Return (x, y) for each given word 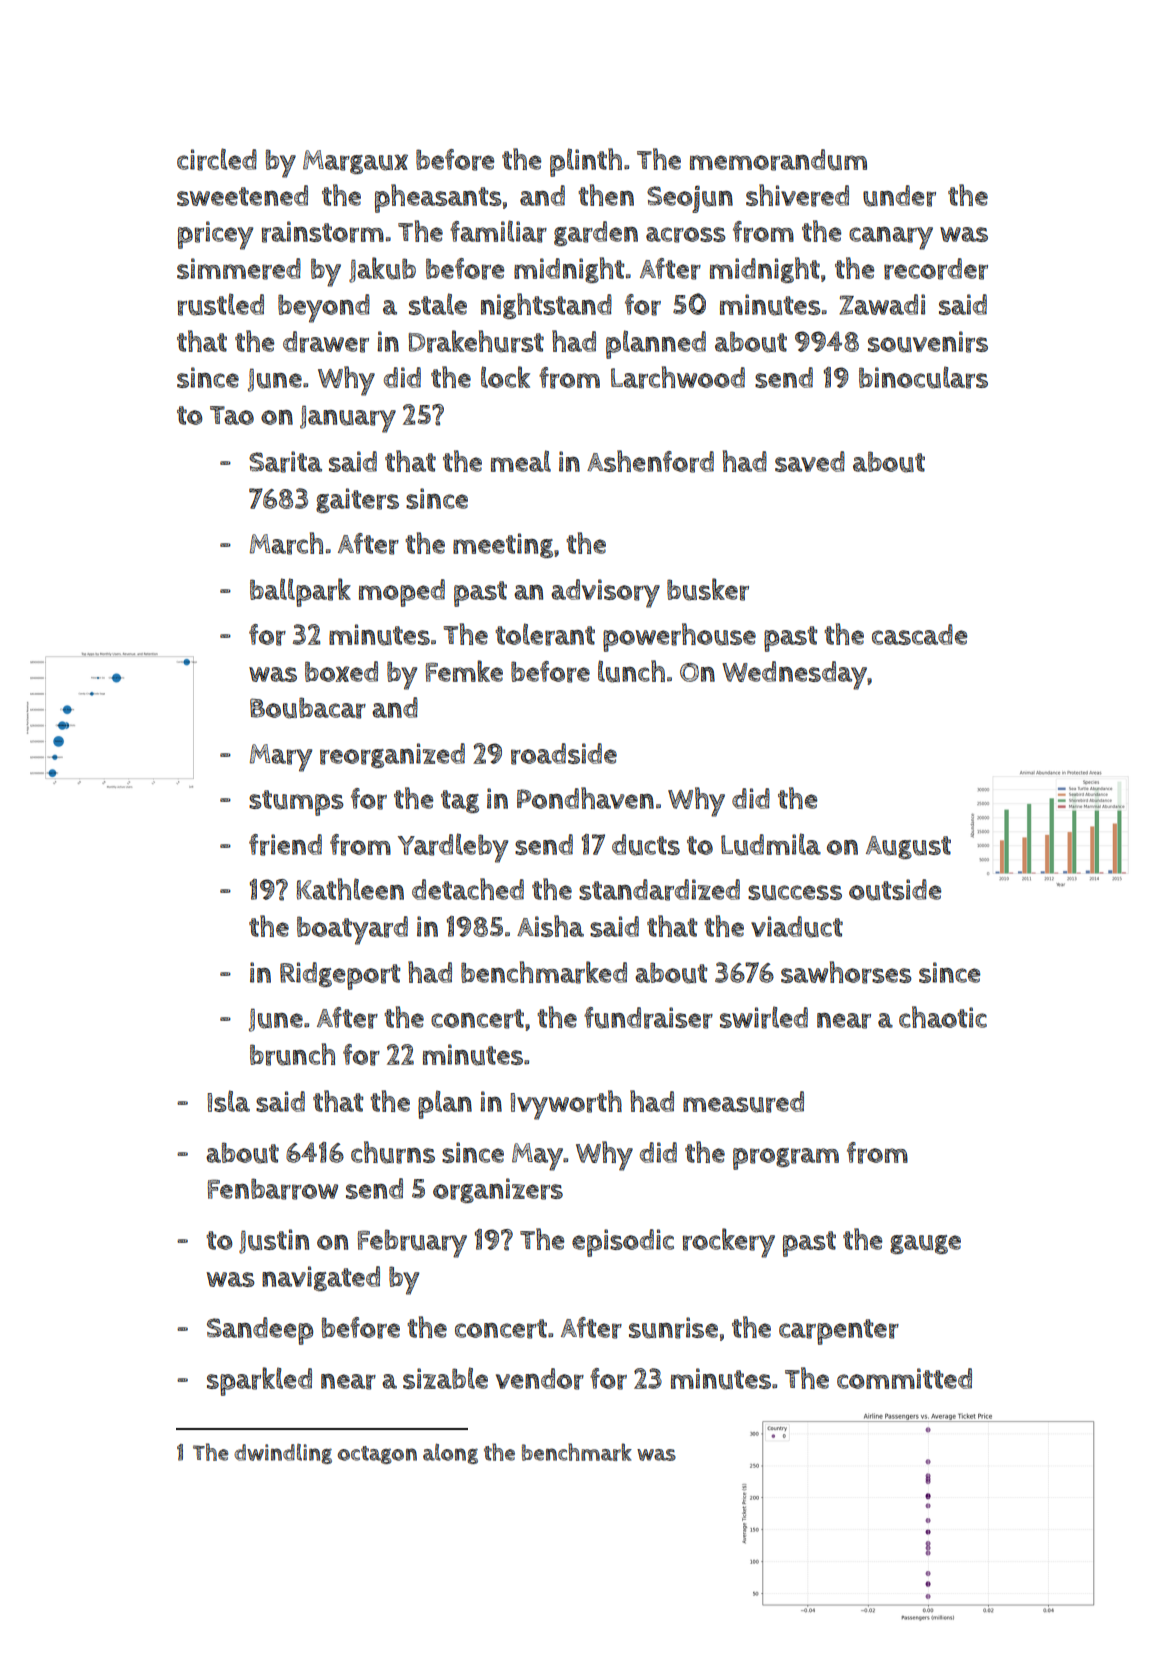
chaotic (943, 1017)
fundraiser (648, 1018)
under (899, 196)
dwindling (283, 1454)
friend (285, 845)
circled (217, 159)
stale (438, 304)
